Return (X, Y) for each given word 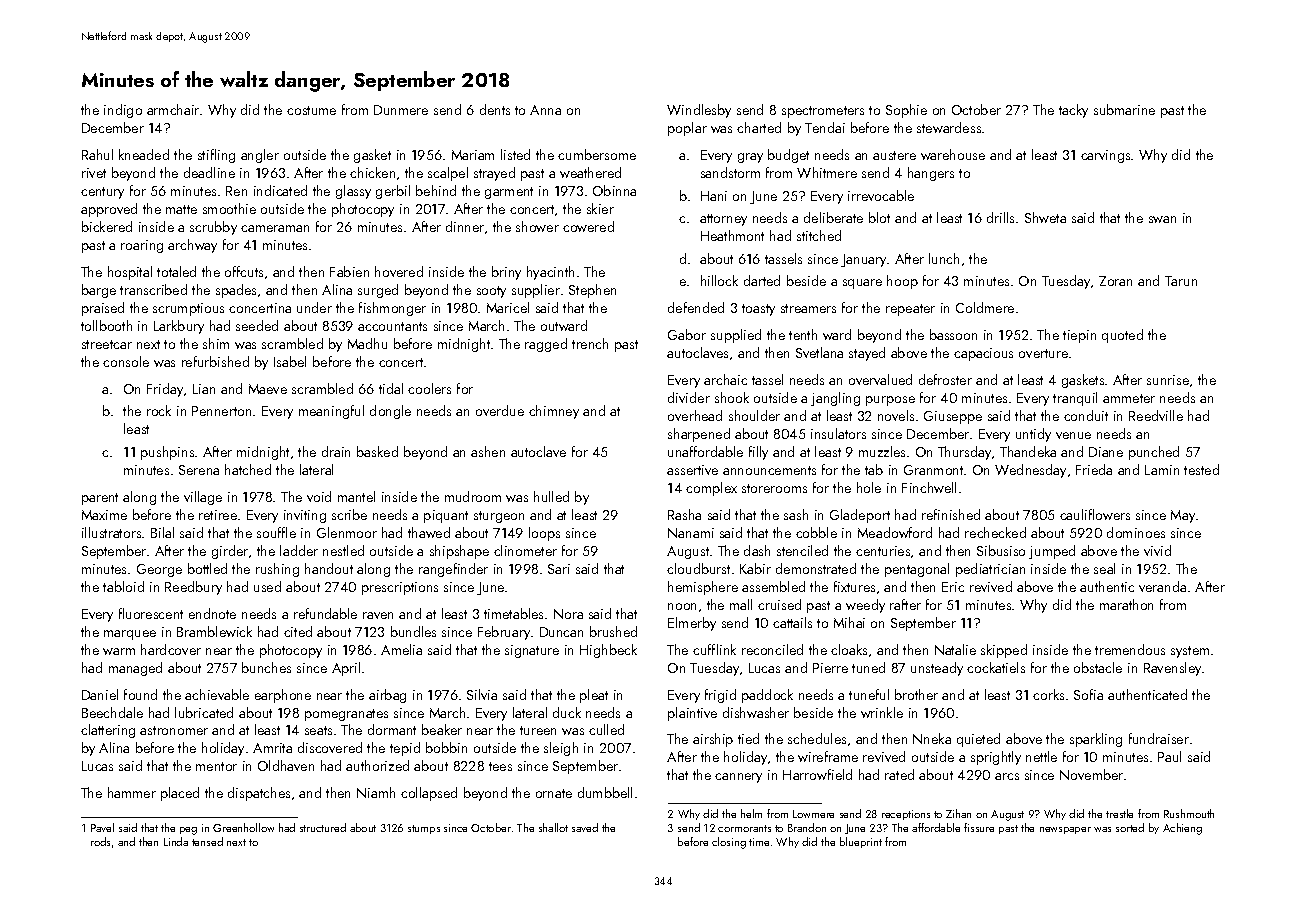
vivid (1157, 550)
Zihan (958, 813)
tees (500, 766)
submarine (1124, 109)
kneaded (144, 154)
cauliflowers (1095, 514)
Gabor (687, 334)
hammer (132, 792)
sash (796, 514)
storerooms (774, 488)
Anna (545, 110)
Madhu (367, 343)
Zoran (1115, 281)
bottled (207, 568)
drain (336, 451)
